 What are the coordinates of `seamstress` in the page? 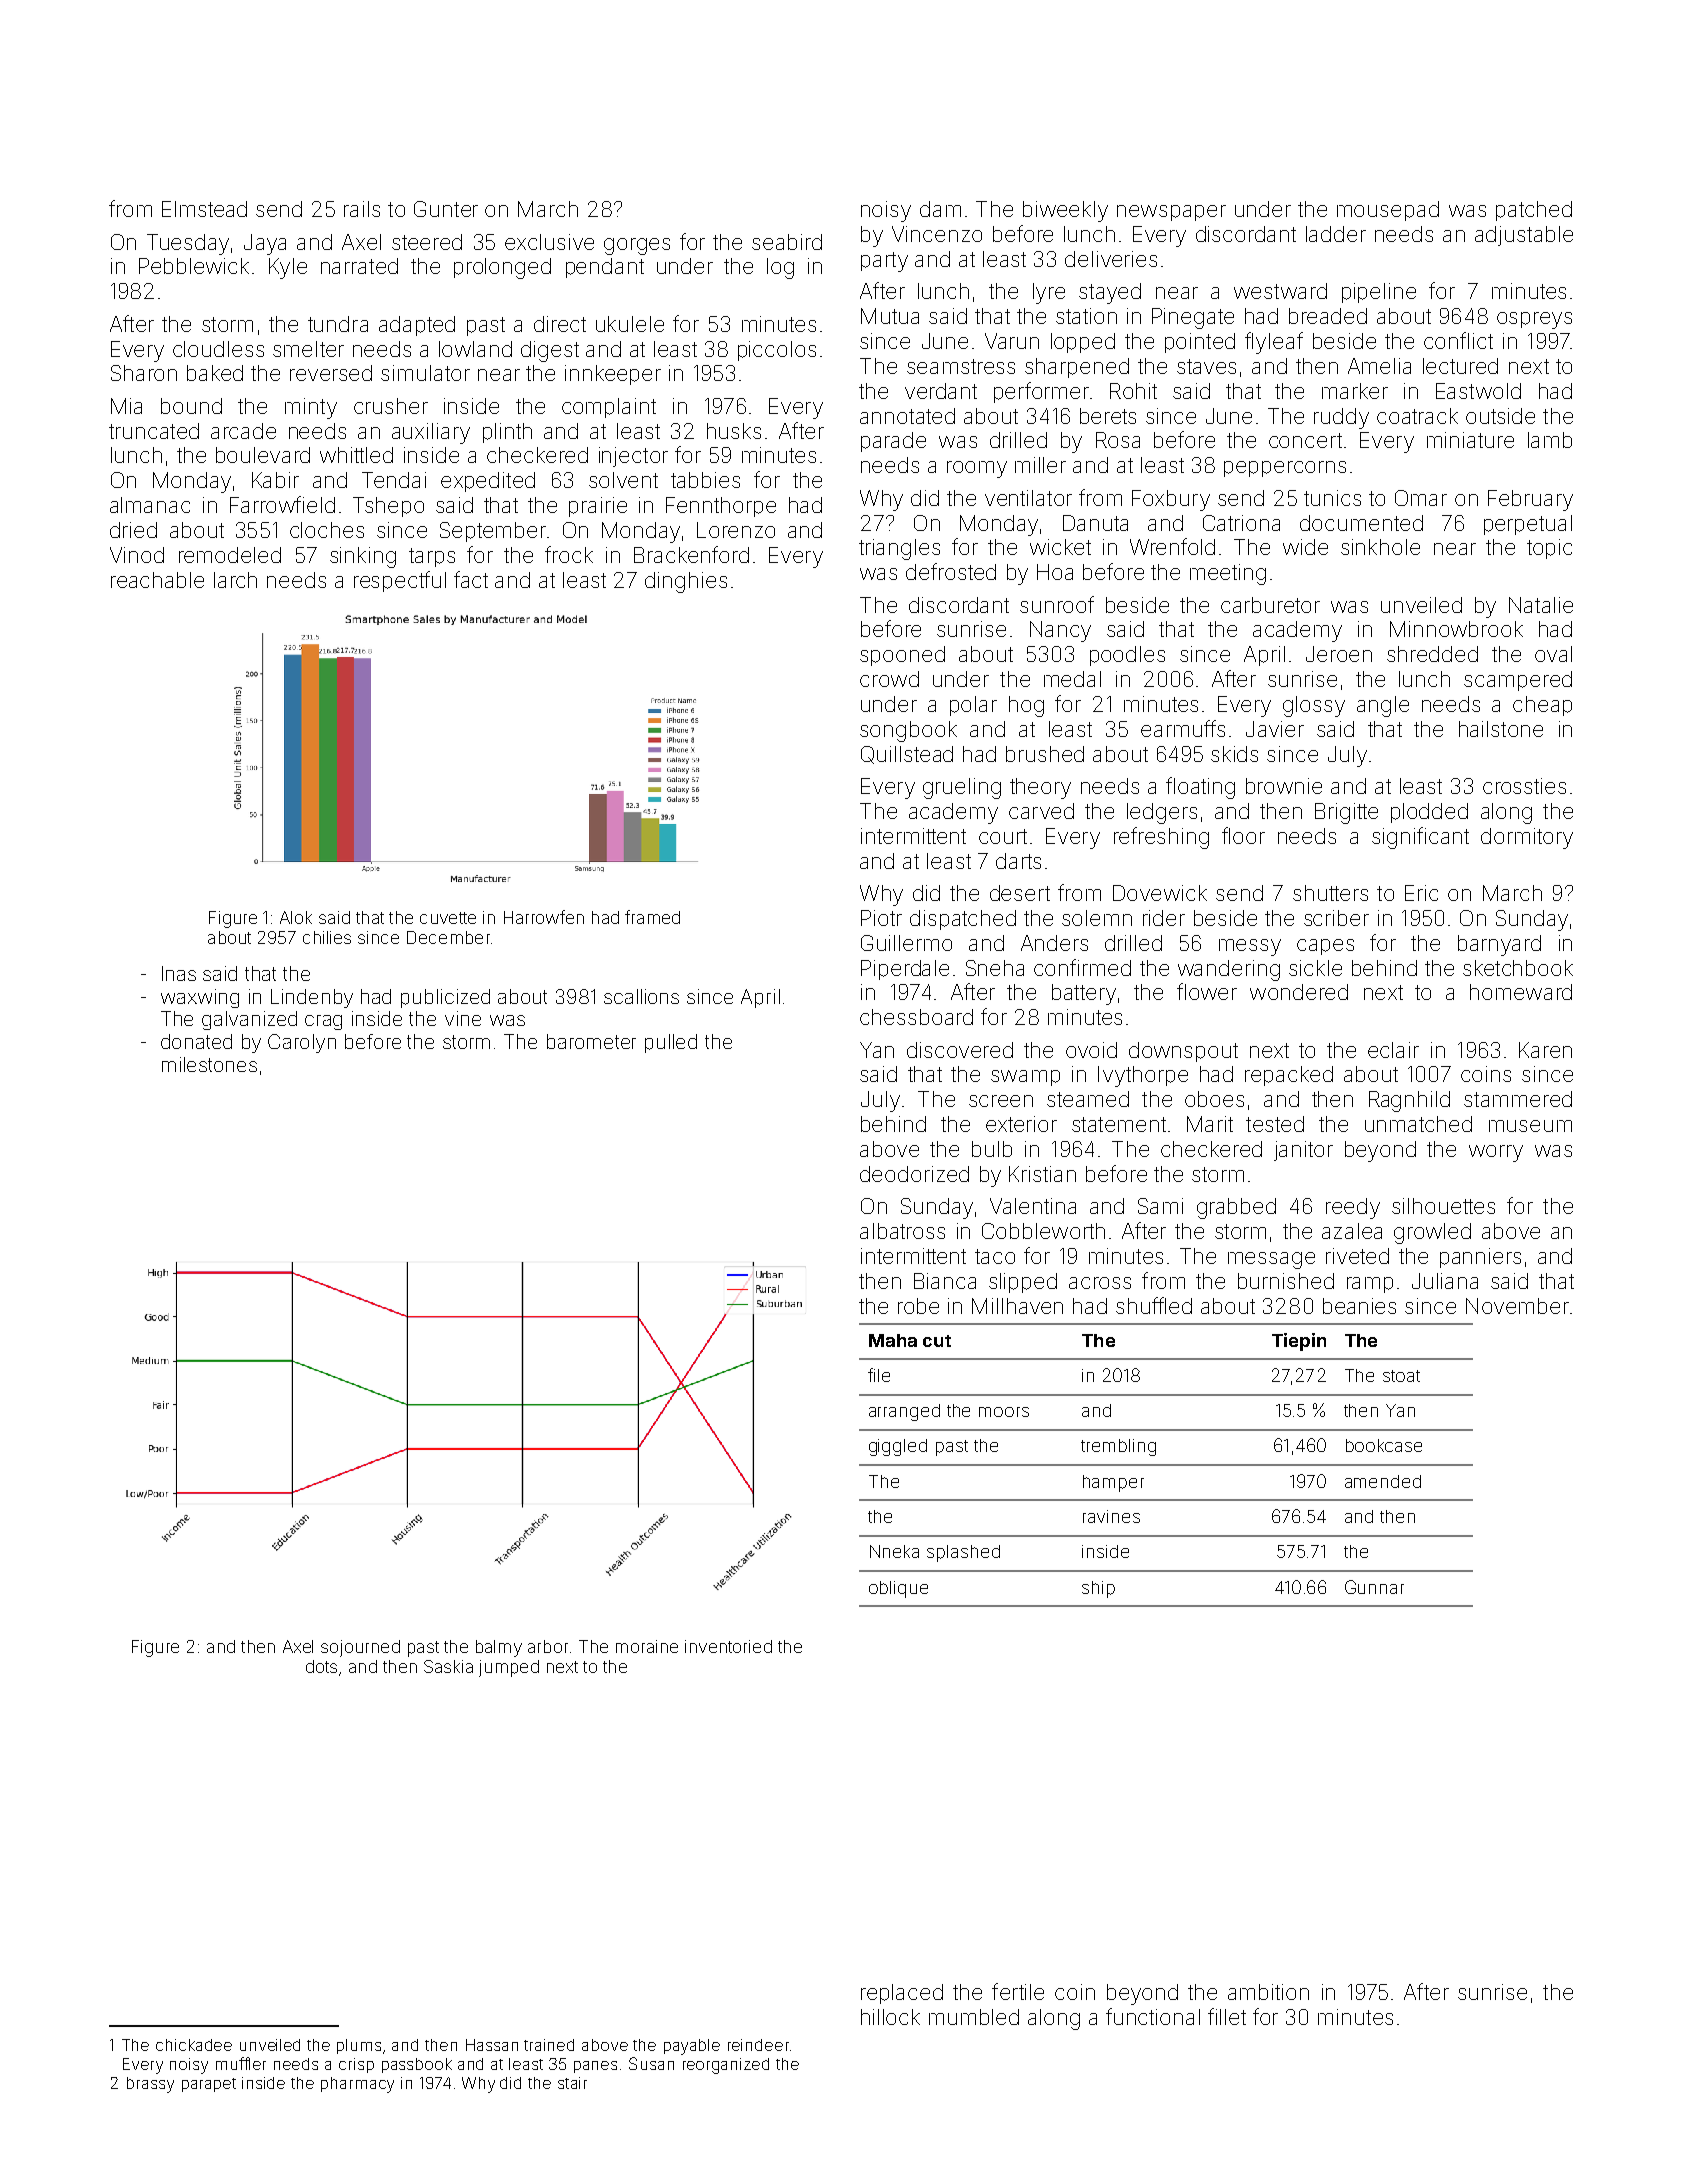 It's located at (961, 366).
